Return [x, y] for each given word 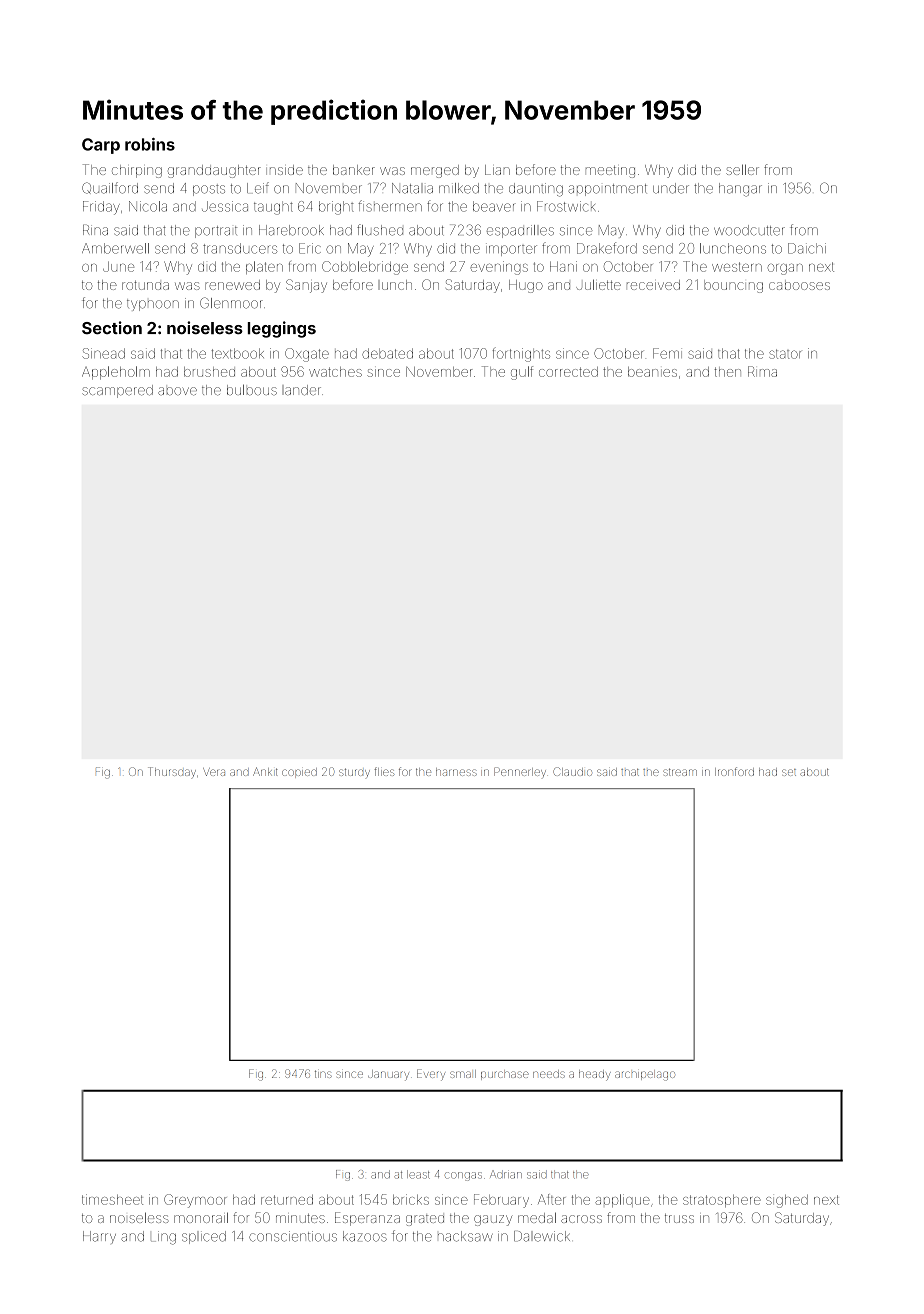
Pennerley [520, 772]
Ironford [734, 771]
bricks [411, 1199]
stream [680, 772]
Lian [497, 170]
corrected [568, 372]
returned [287, 1200]
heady [595, 1075]
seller [742, 169]
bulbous [252, 389]
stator [785, 354]
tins [323, 1074]
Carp [101, 146]
